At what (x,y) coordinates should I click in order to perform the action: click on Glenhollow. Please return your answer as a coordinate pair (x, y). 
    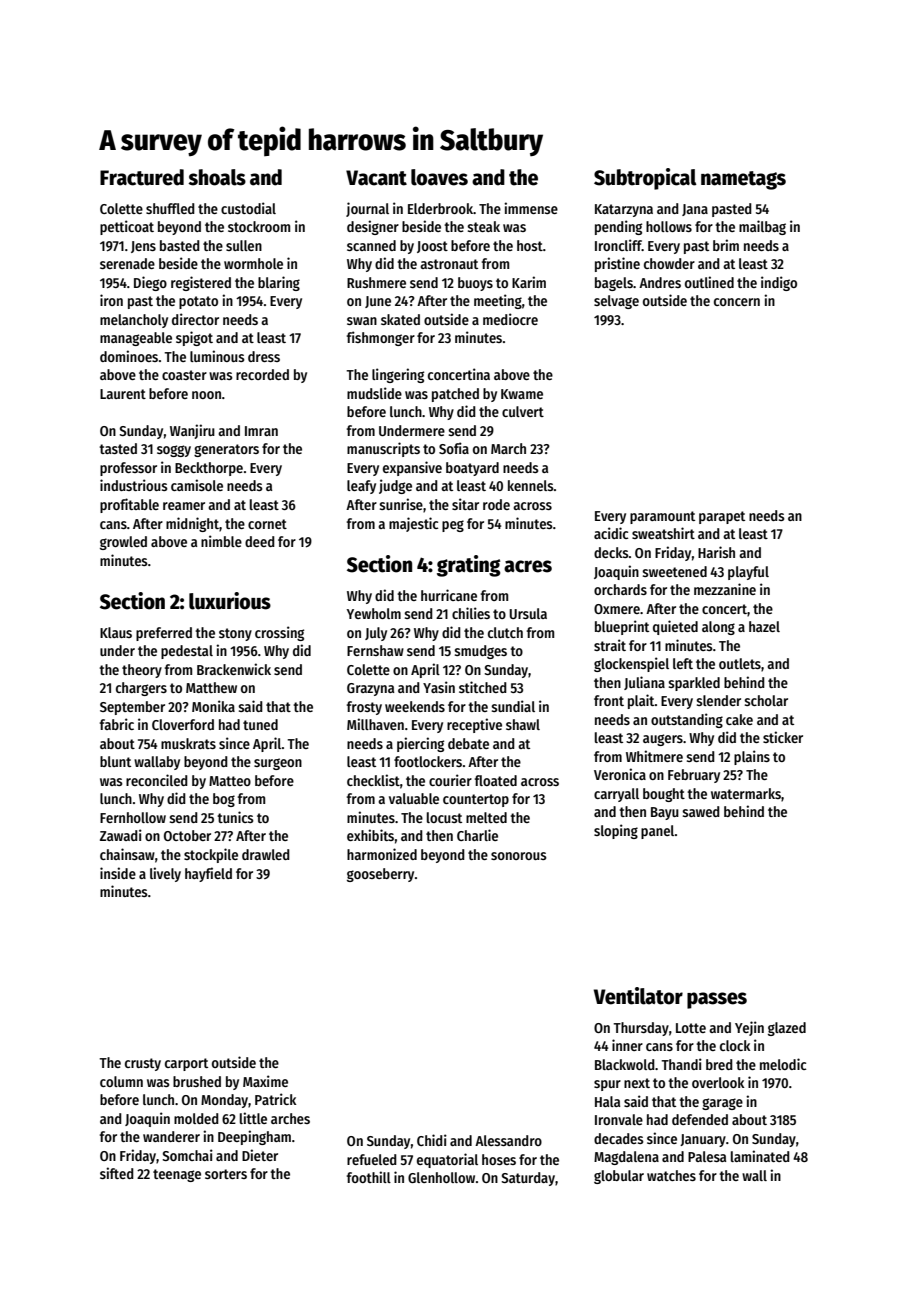
    Looking at the image, I should click on (441, 1177).
